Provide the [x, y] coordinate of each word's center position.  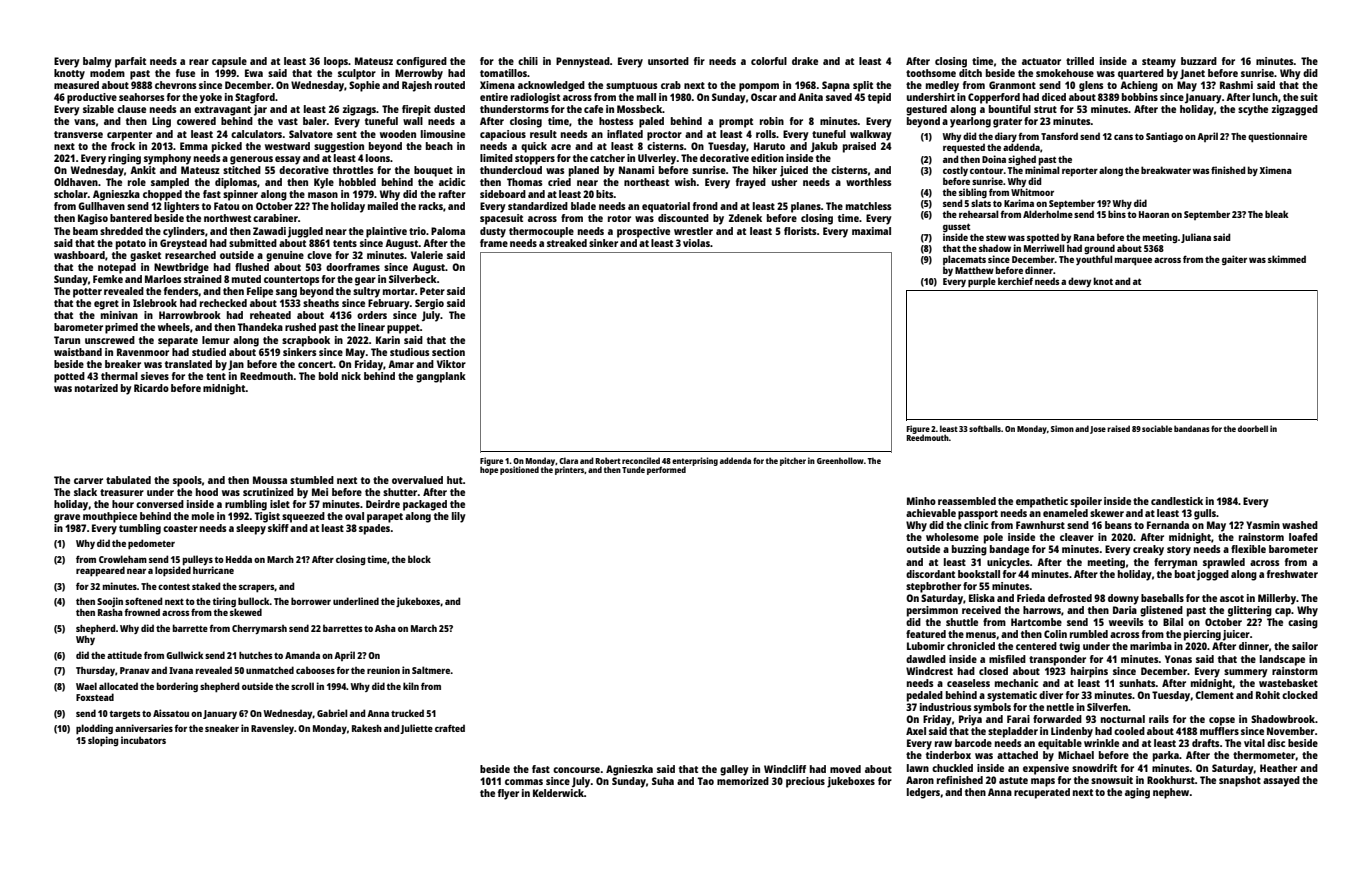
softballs [985, 428]
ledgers [923, 793]
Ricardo [151, 388]
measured [76, 85]
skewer [1107, 513]
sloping [103, 741]
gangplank [441, 377]
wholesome [952, 537]
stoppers [535, 160]
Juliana [1196, 238]
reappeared [100, 571]
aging [1137, 793]
